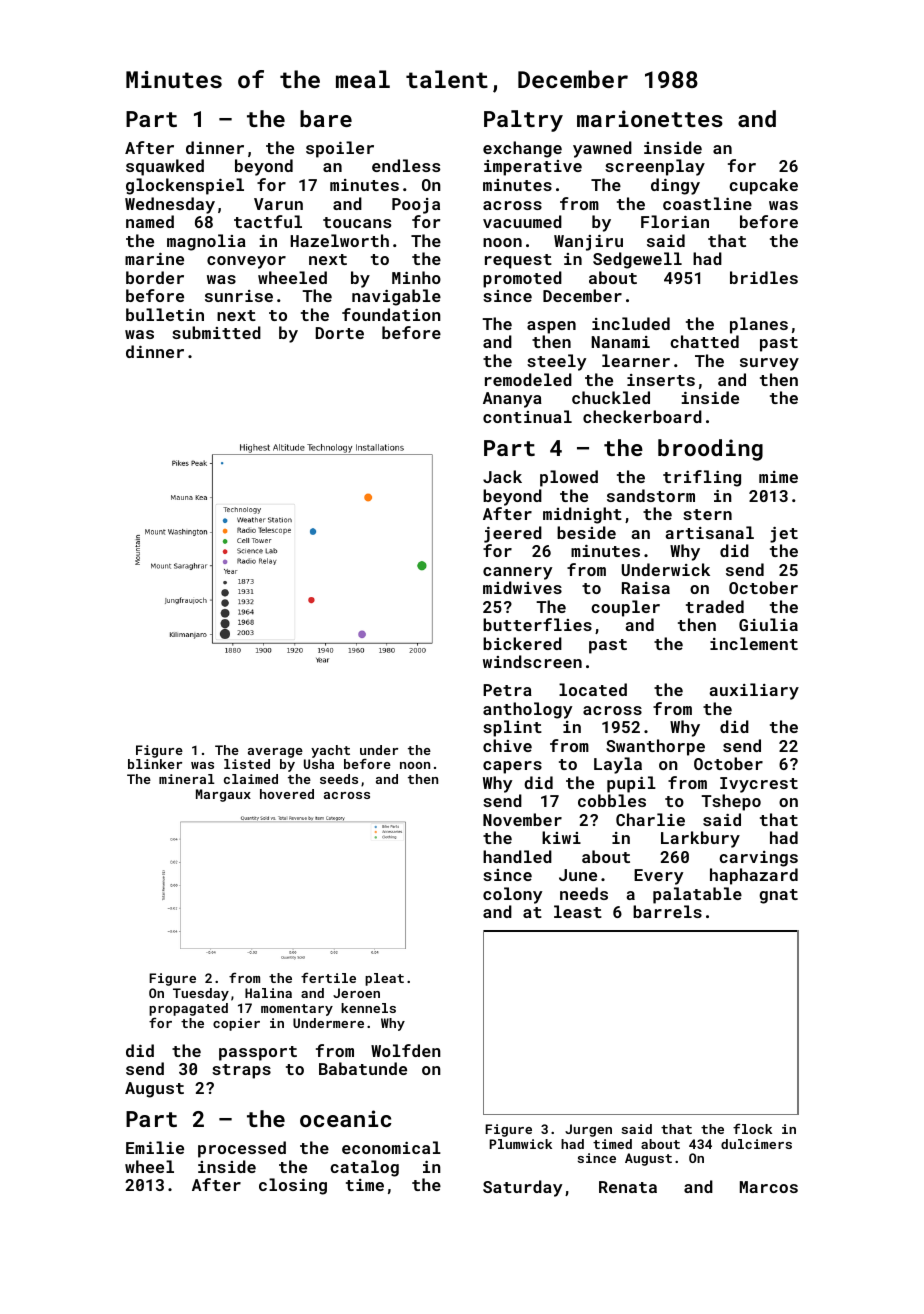 This screenshot has width=924, height=1314. I want to click on coastline, so click(707, 203).
